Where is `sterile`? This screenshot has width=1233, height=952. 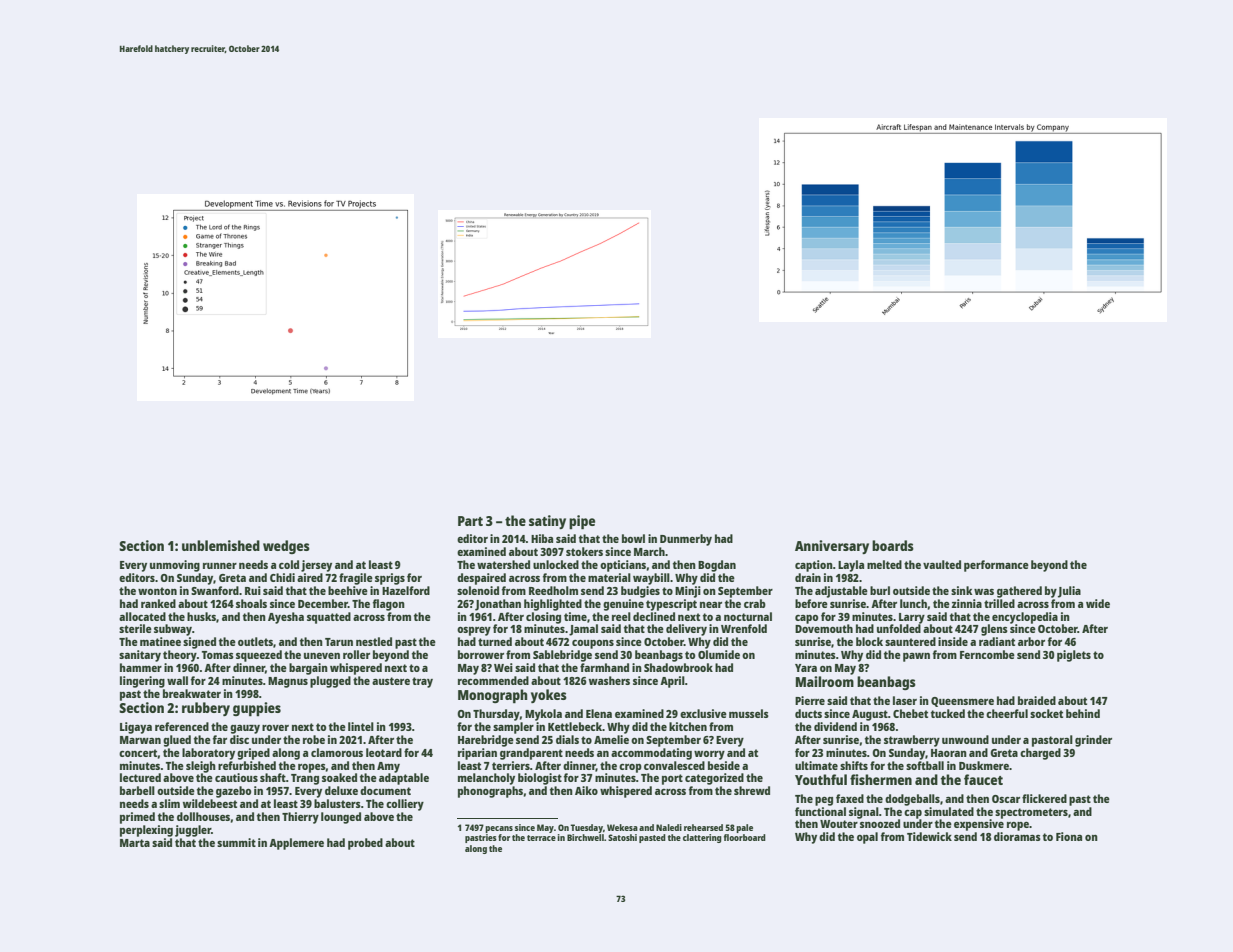
sterile is located at coordinates (135, 628).
